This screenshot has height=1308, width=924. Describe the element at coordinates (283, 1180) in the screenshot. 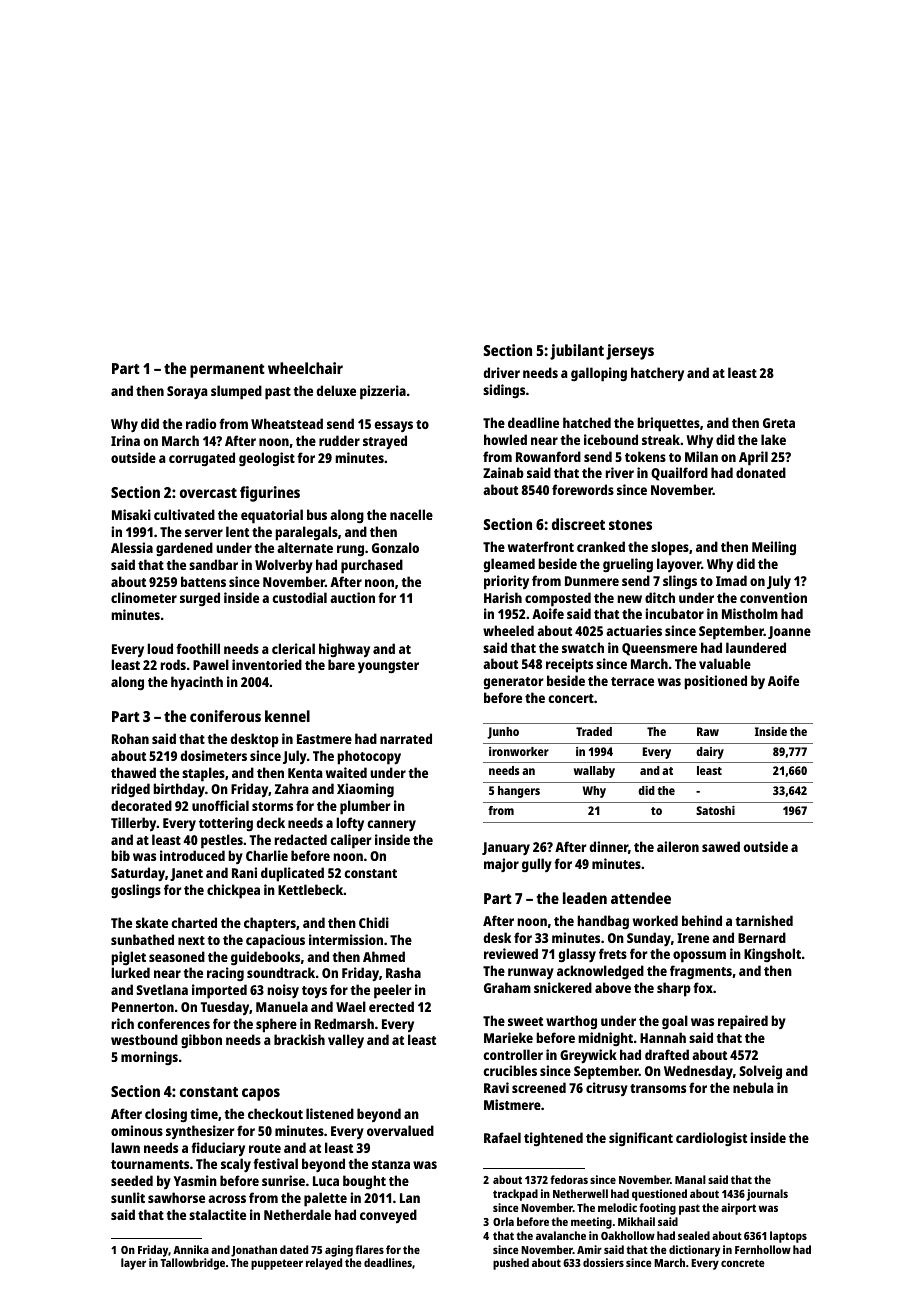

I see `sunrise` at that location.
